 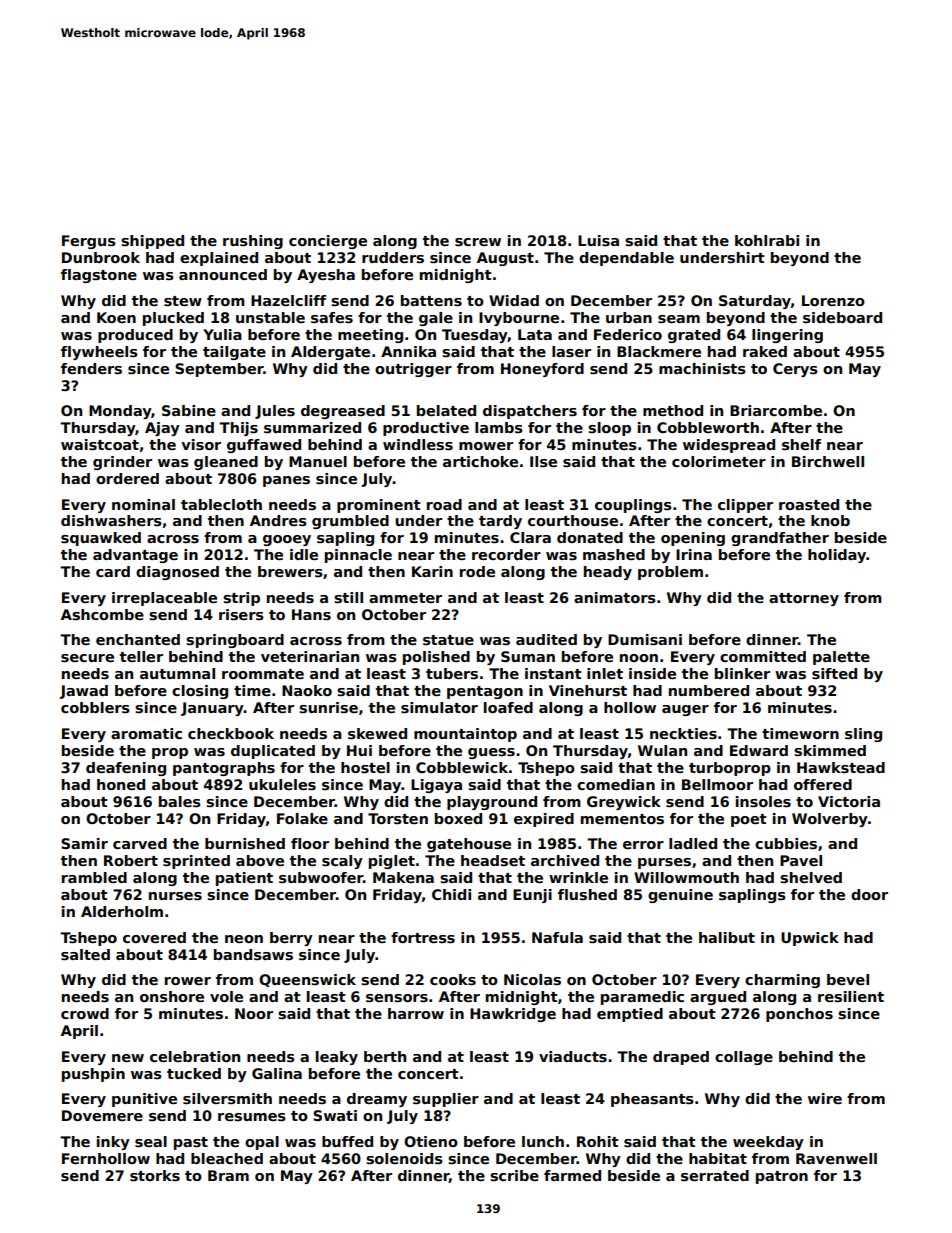 I want to click on screw, so click(x=478, y=242).
